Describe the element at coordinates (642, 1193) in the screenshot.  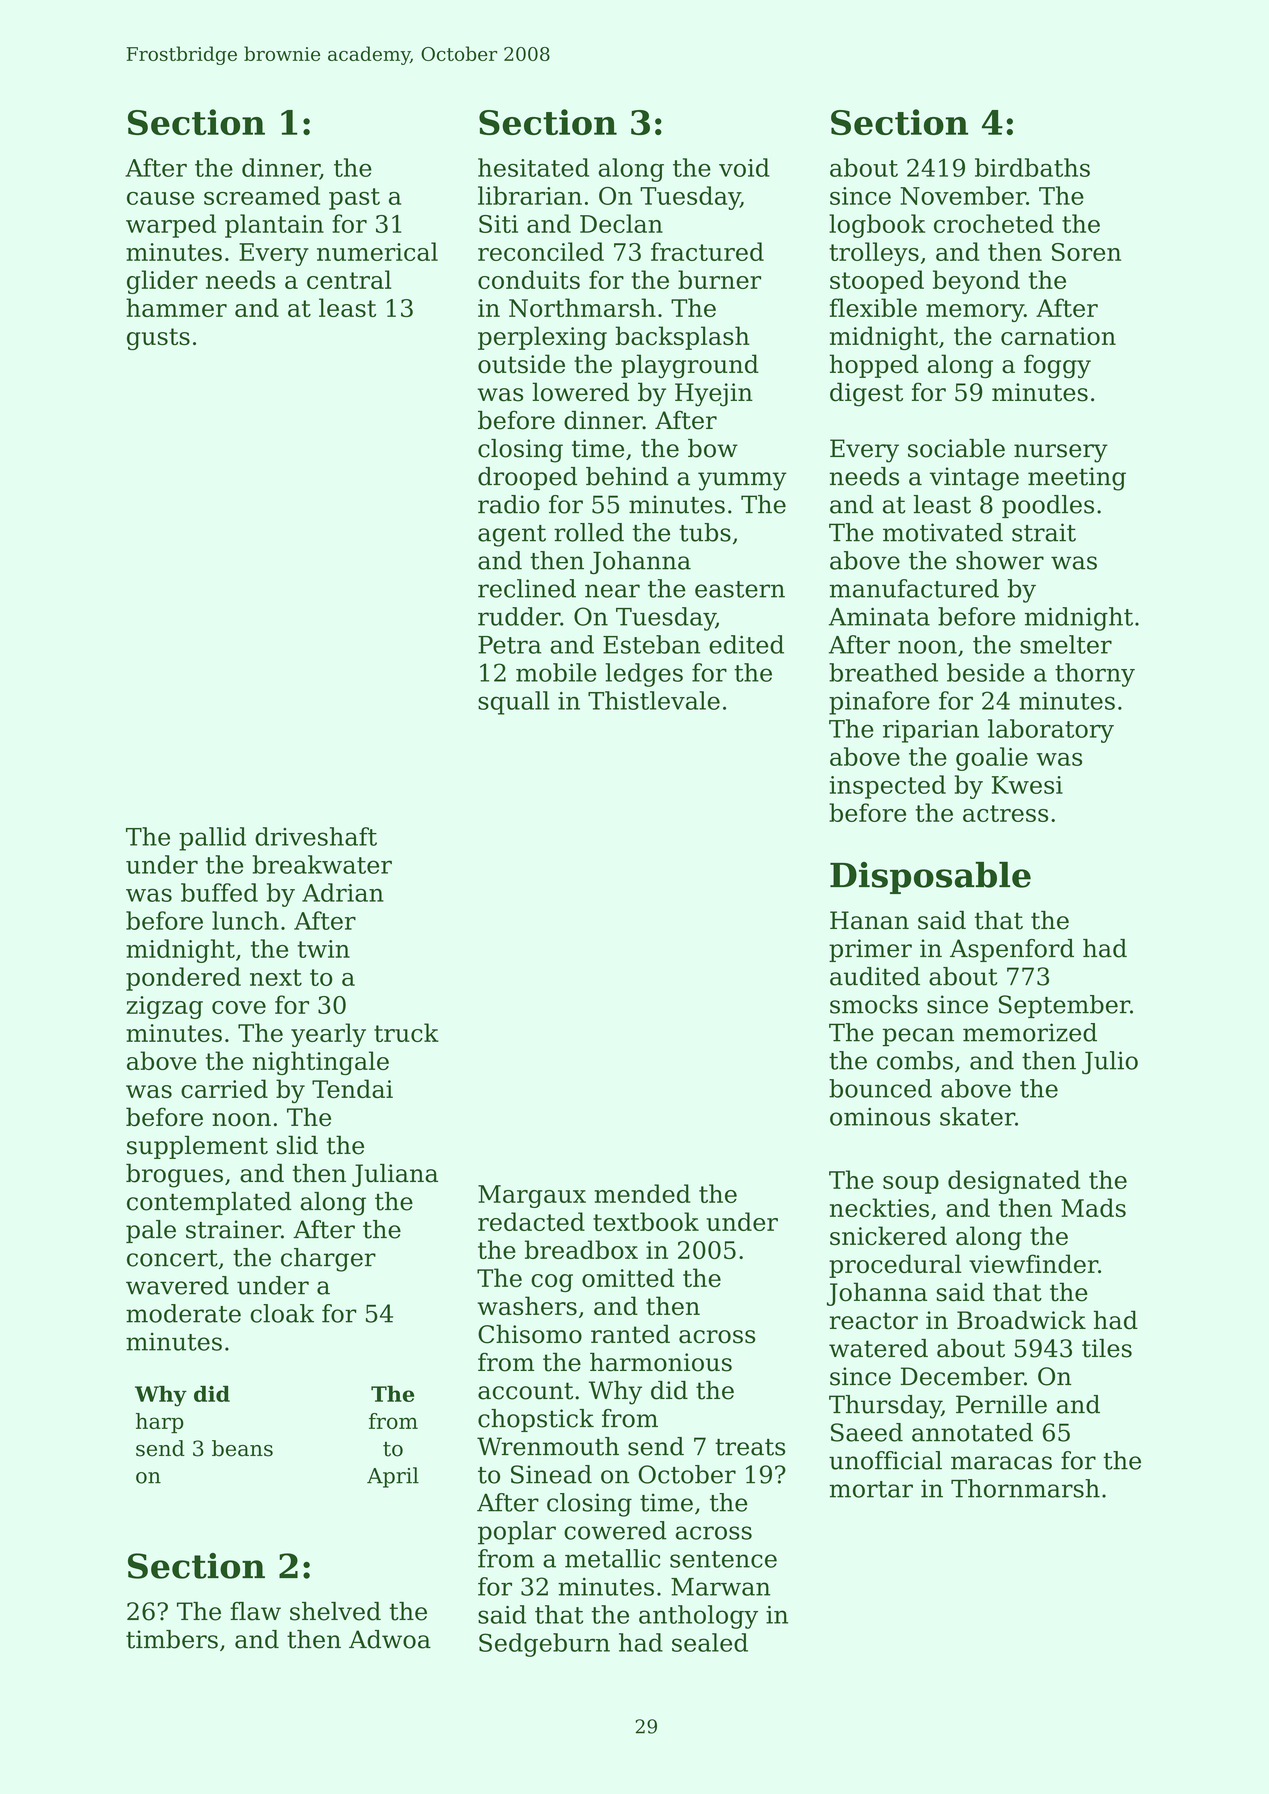
I see `mended` at that location.
